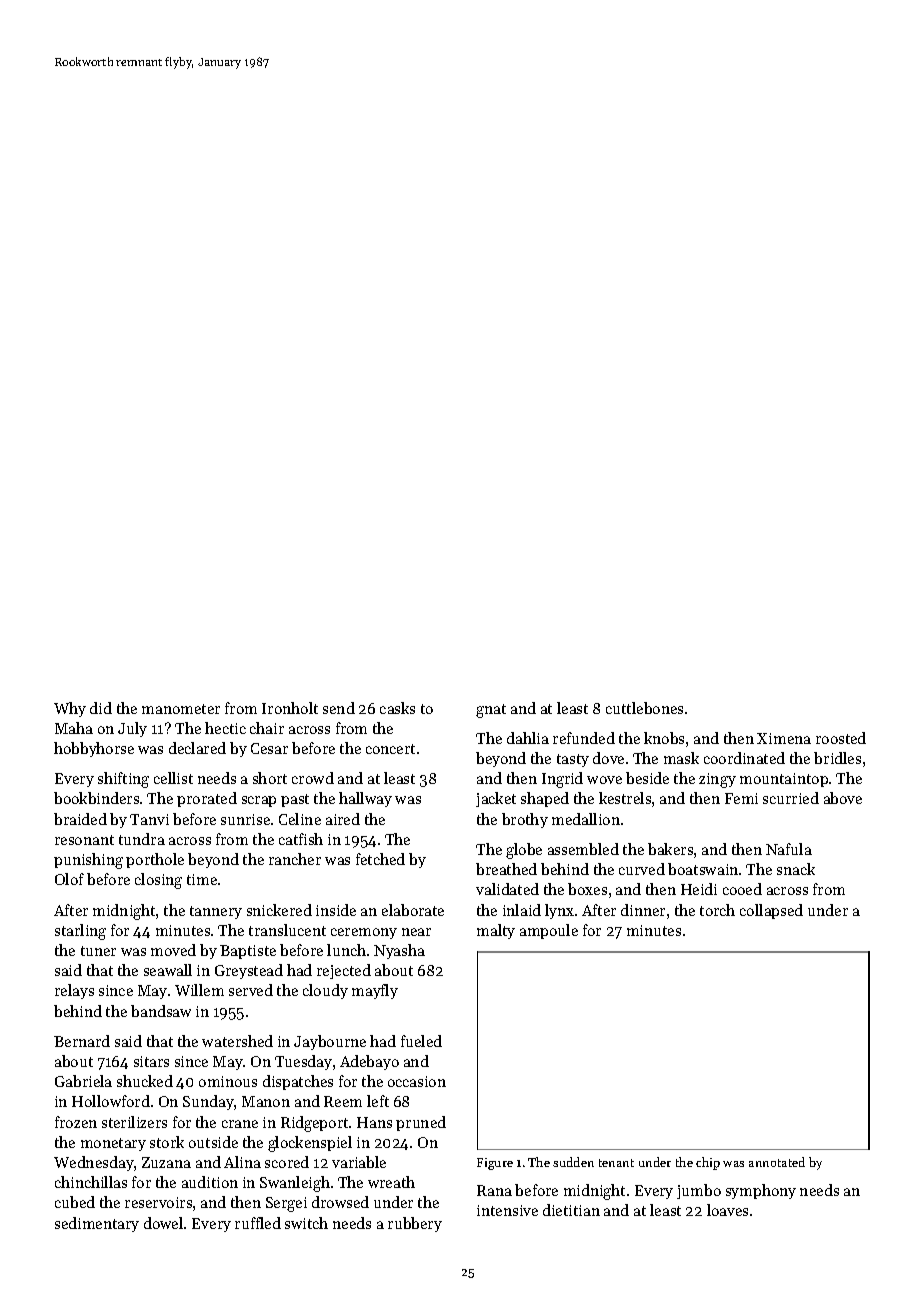 The width and height of the page is (924, 1308). Describe the element at coordinates (155, 860) in the page. I see `porthole` at that location.
